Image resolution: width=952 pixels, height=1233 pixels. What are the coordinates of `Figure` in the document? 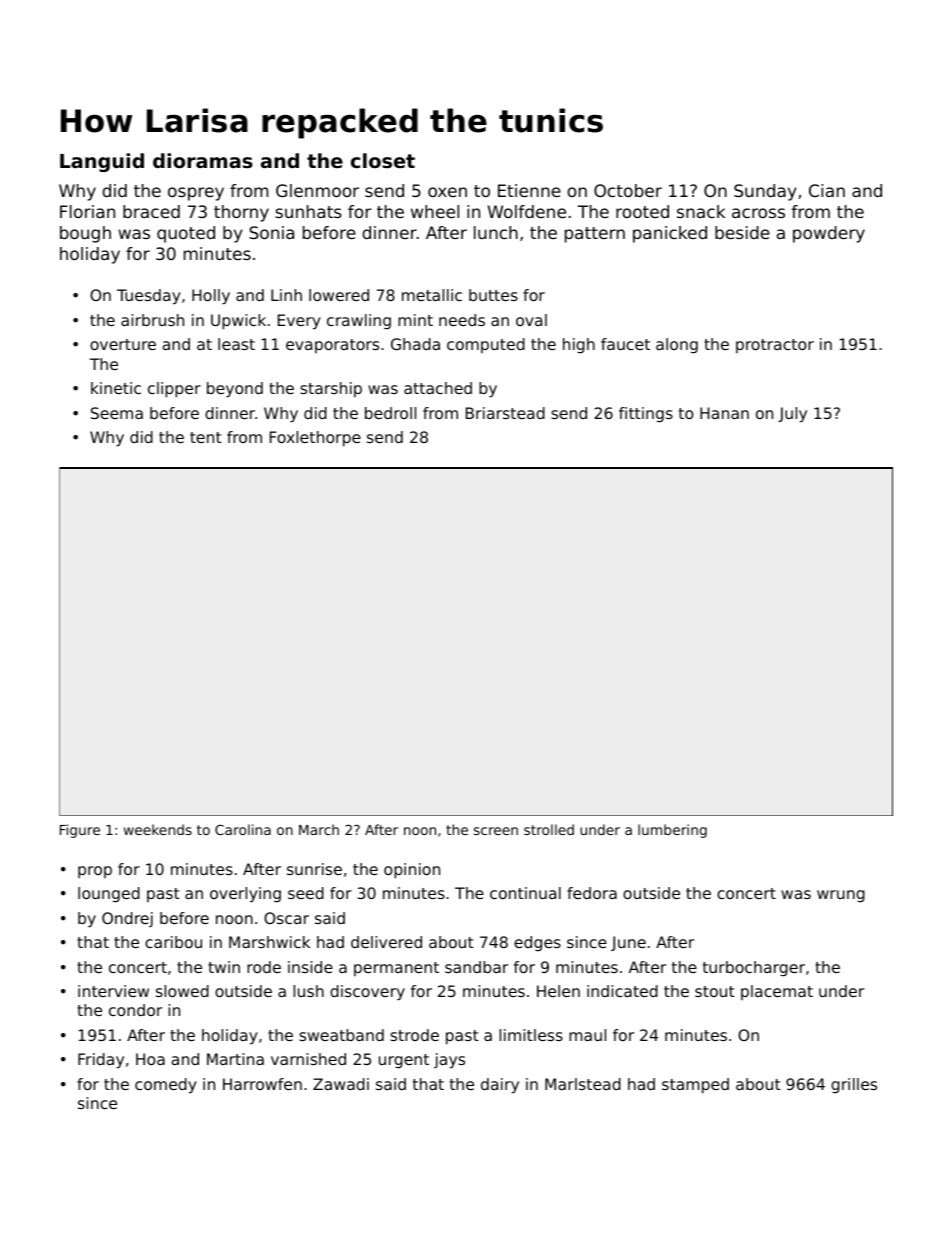 It's located at (80, 831).
